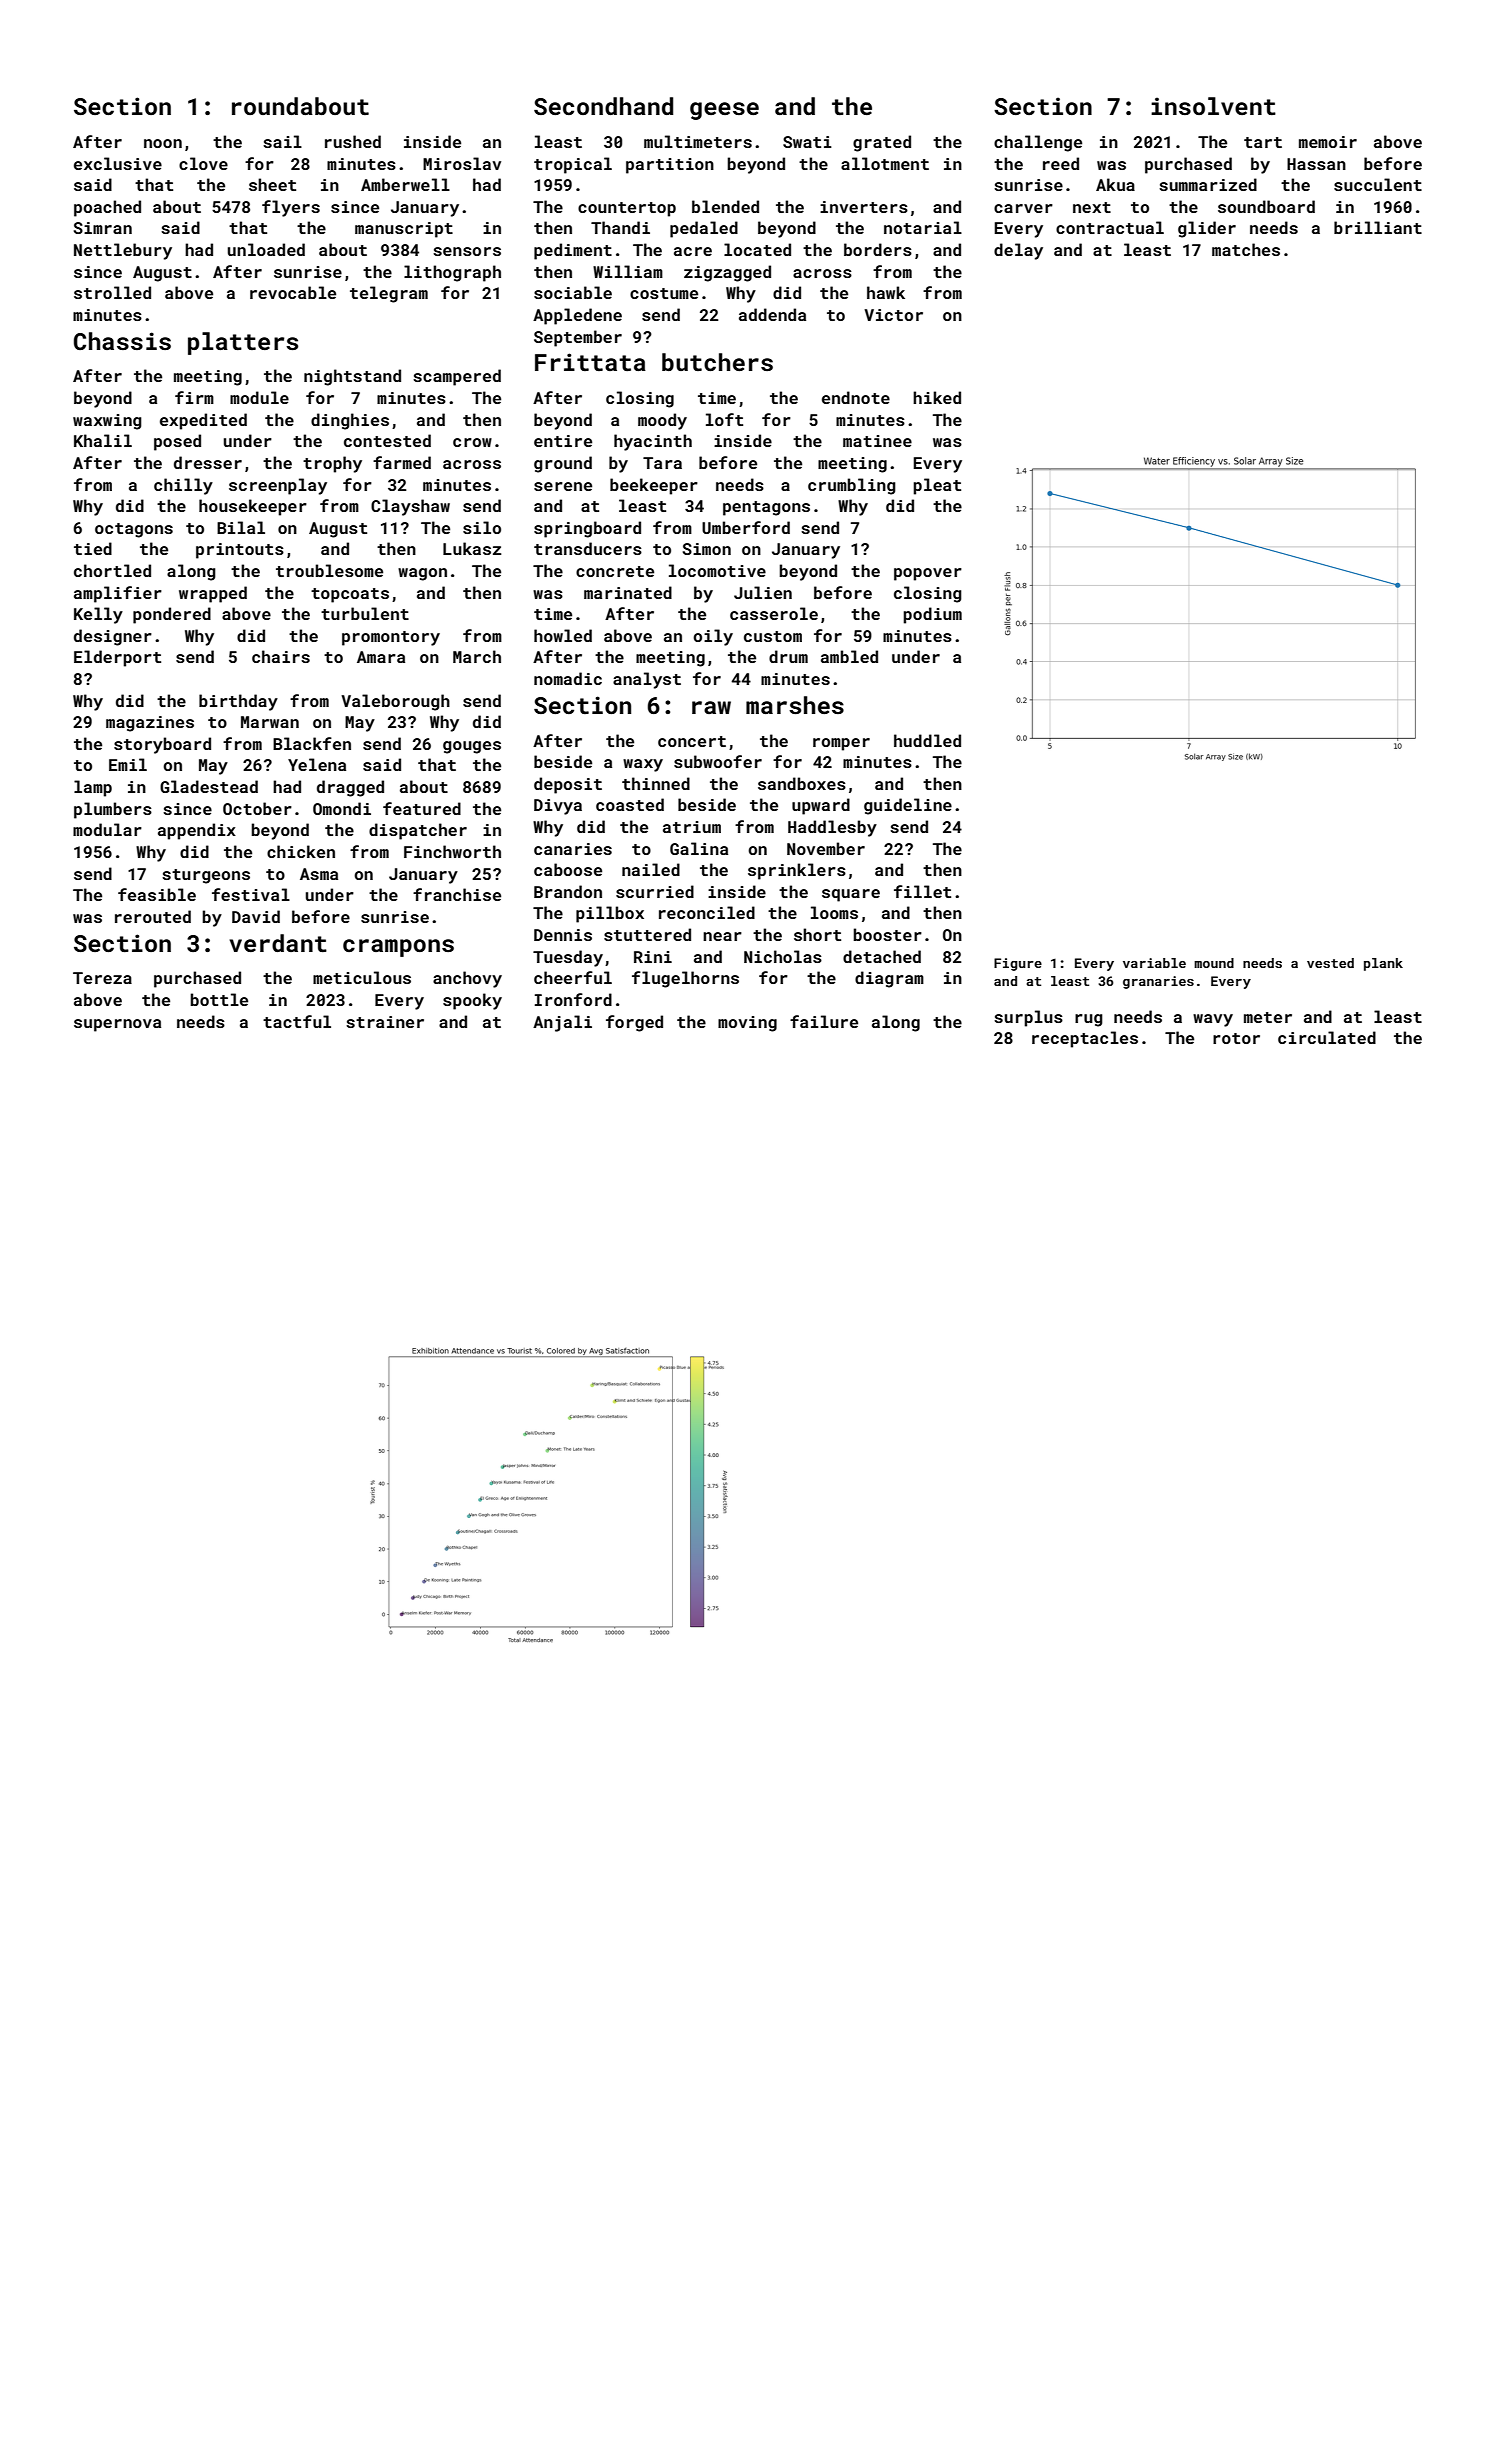  Describe the element at coordinates (387, 440) in the screenshot. I see `contested` at that location.
